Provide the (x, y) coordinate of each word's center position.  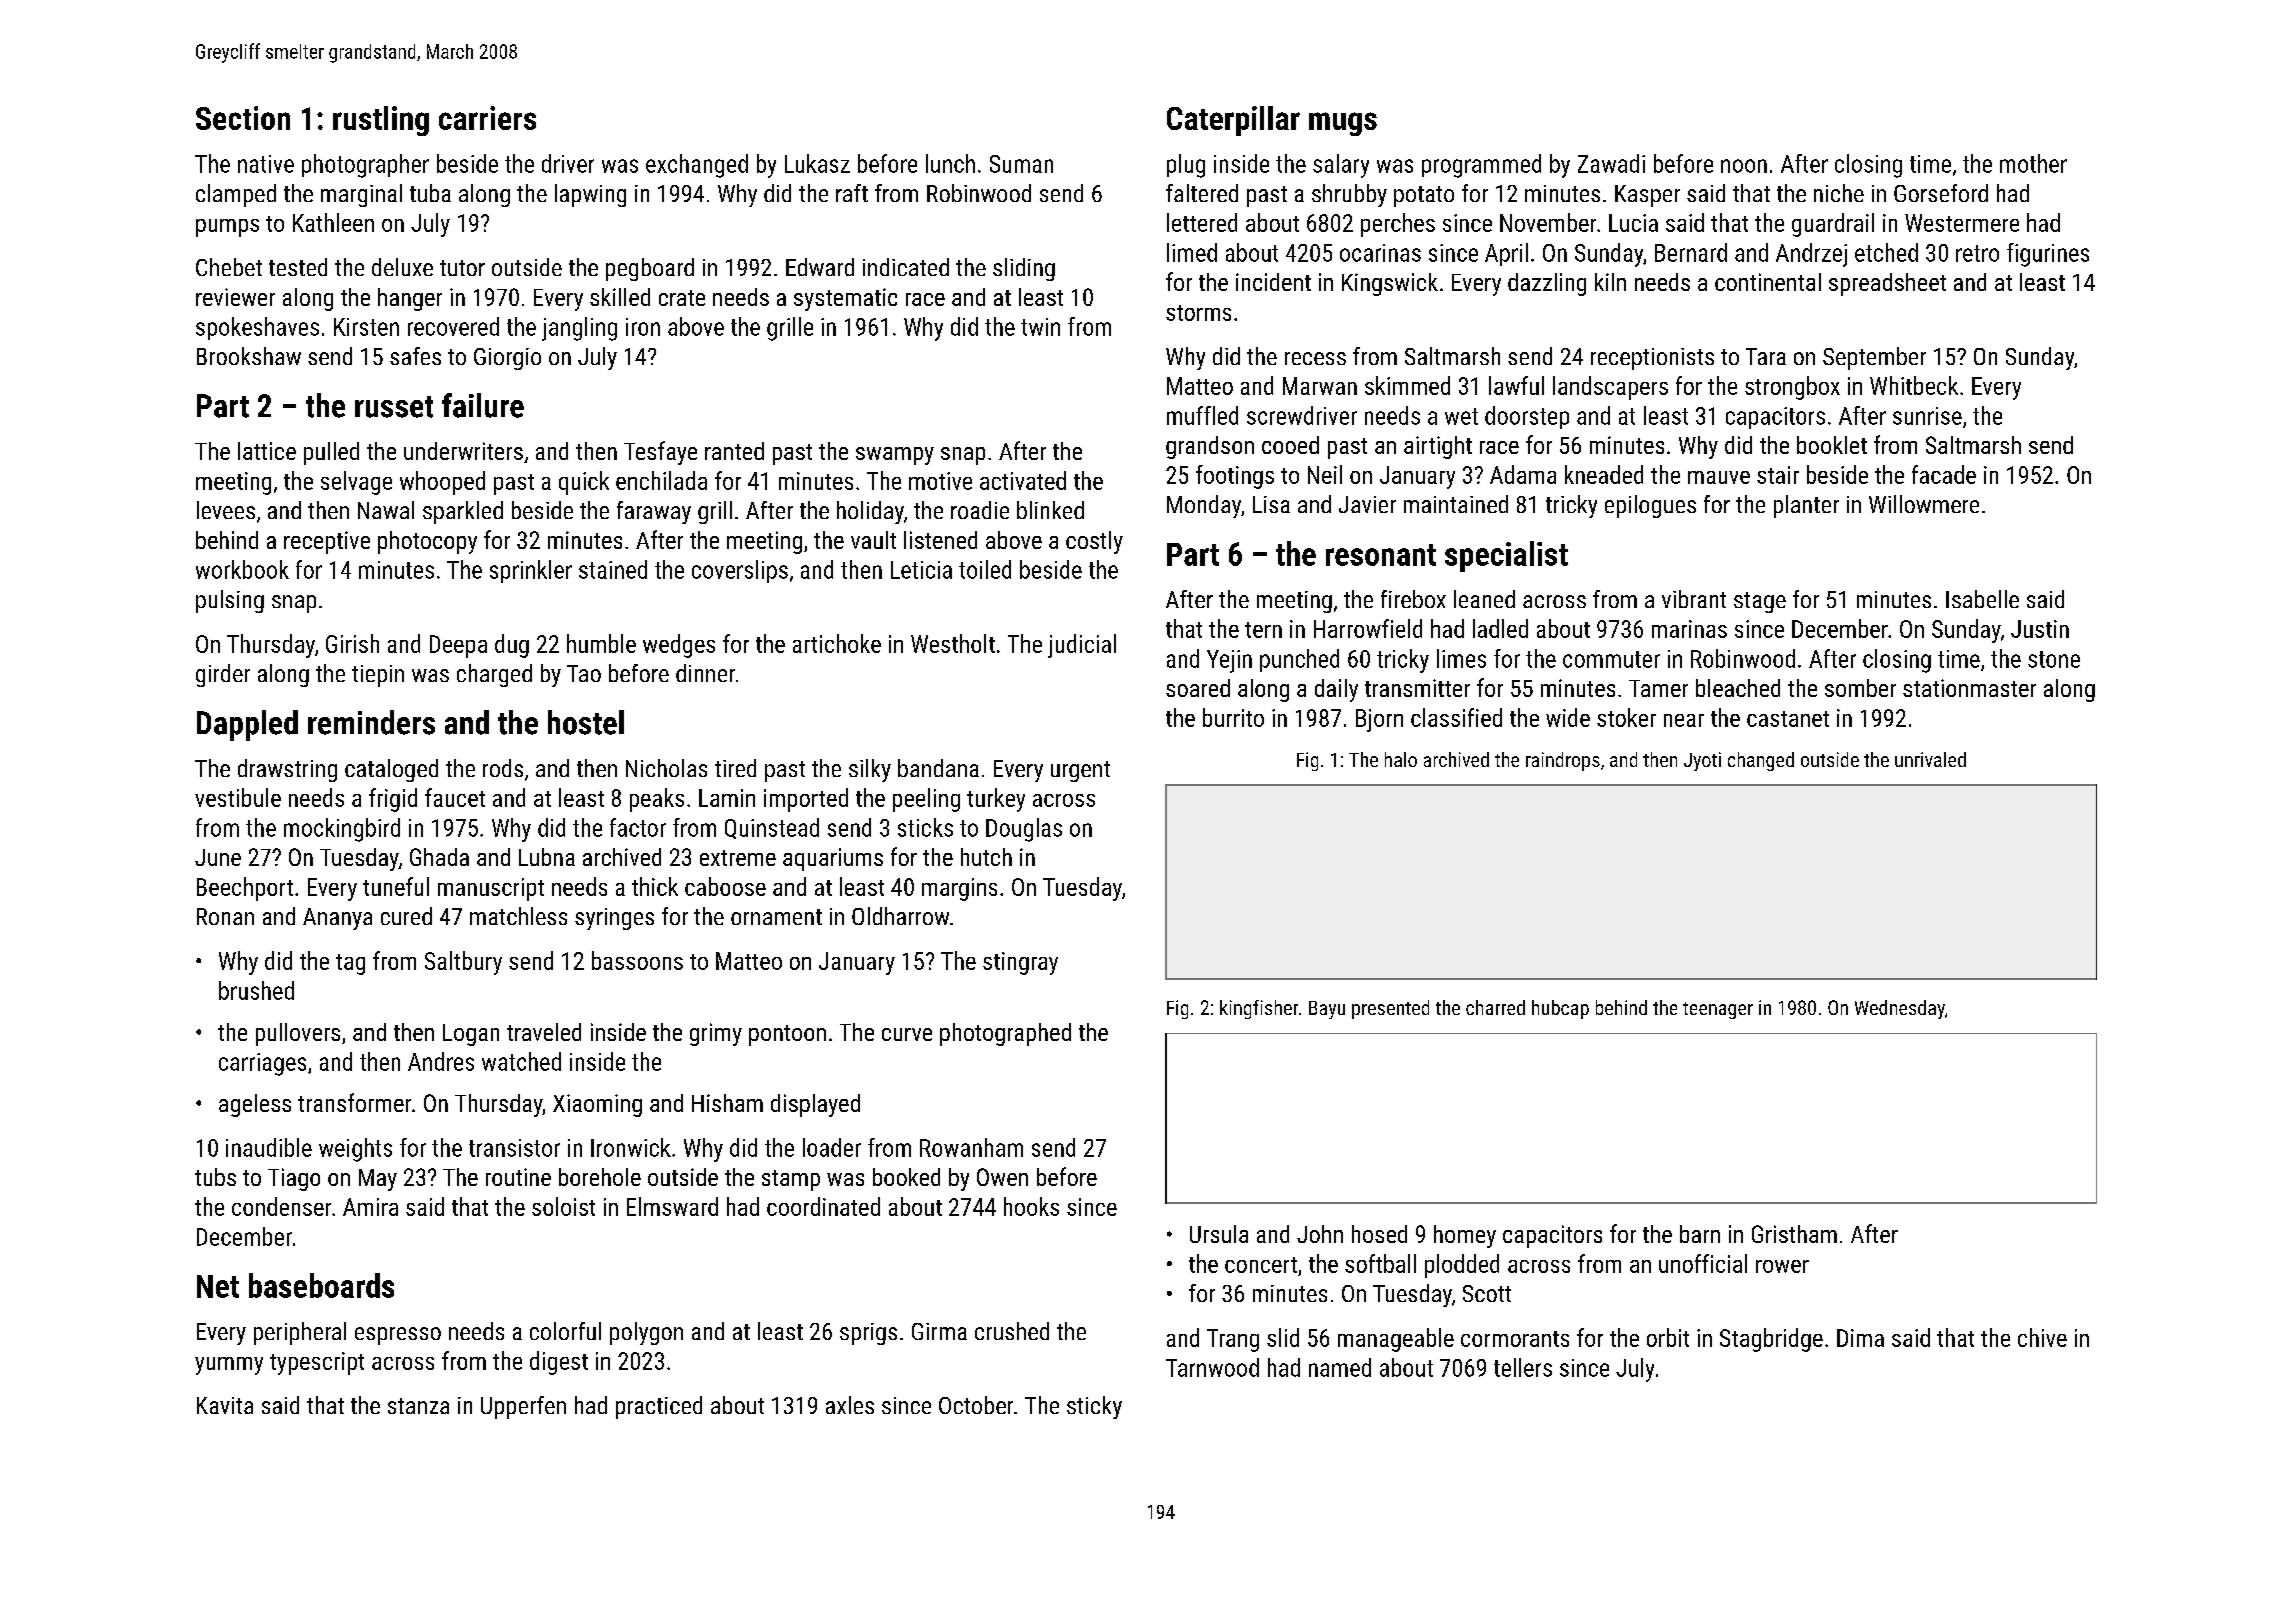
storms (1198, 313)
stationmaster (1969, 688)
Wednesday (1900, 1009)
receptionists (1652, 359)
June (218, 857)
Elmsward (672, 1206)
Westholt (953, 643)
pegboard (650, 269)
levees (226, 510)
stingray (1020, 963)
